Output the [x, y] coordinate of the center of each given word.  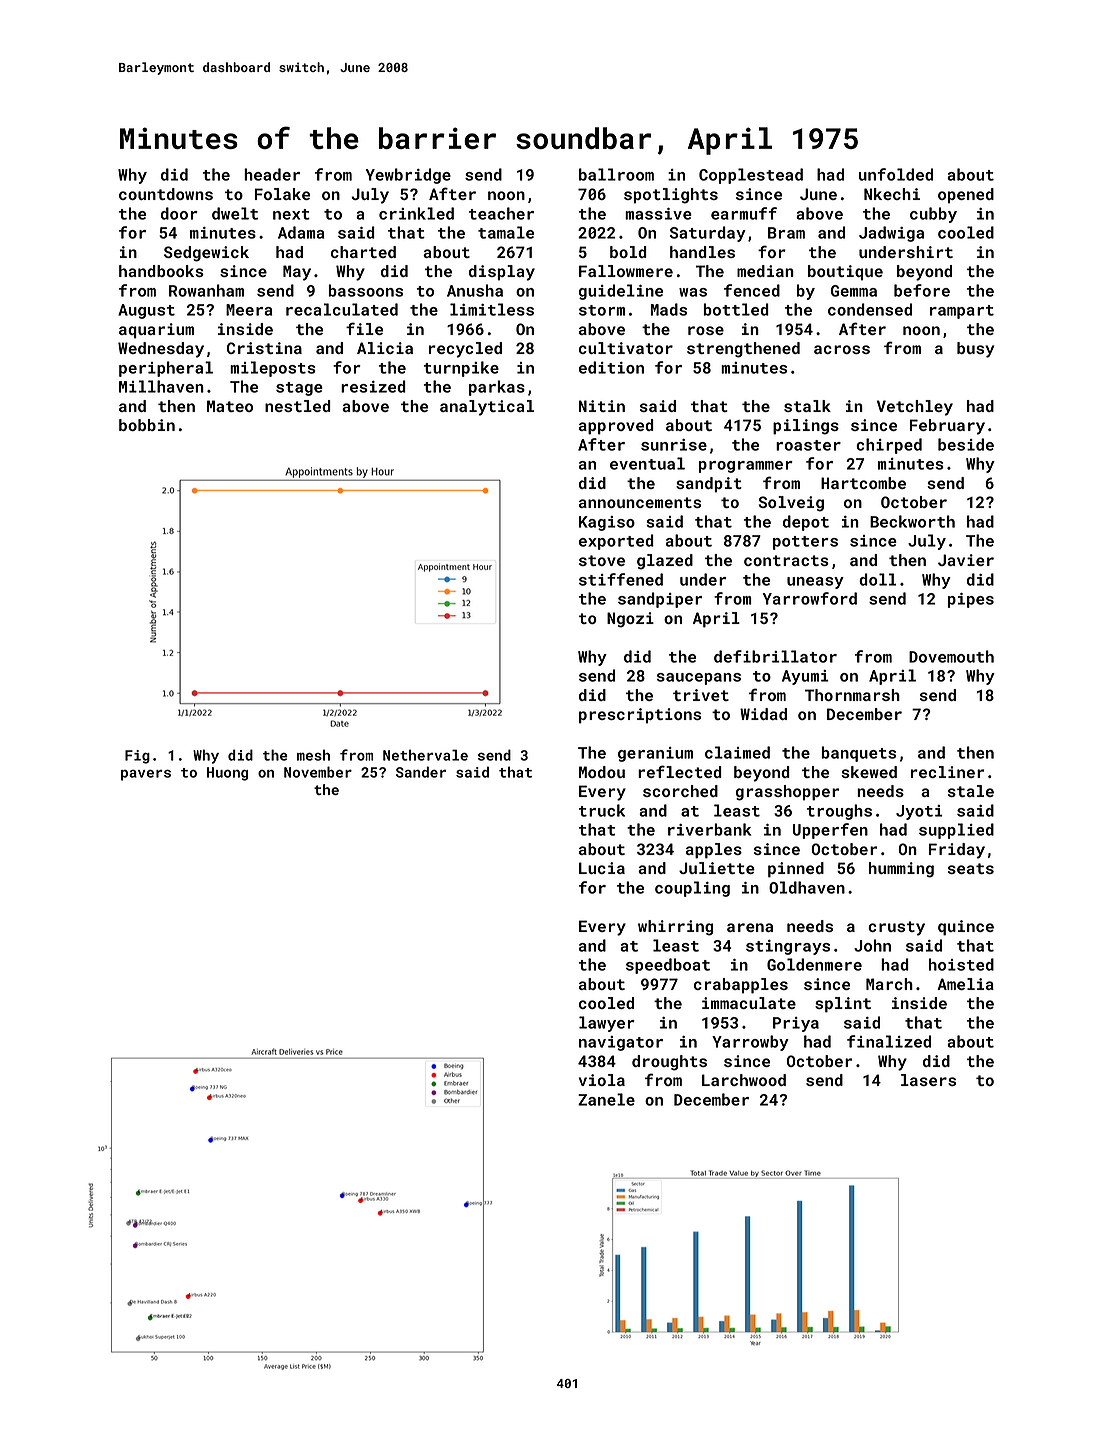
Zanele [606, 1099]
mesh [313, 755]
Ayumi [805, 677]
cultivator [626, 348]
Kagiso [607, 523]
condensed [870, 309]
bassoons [365, 290]
